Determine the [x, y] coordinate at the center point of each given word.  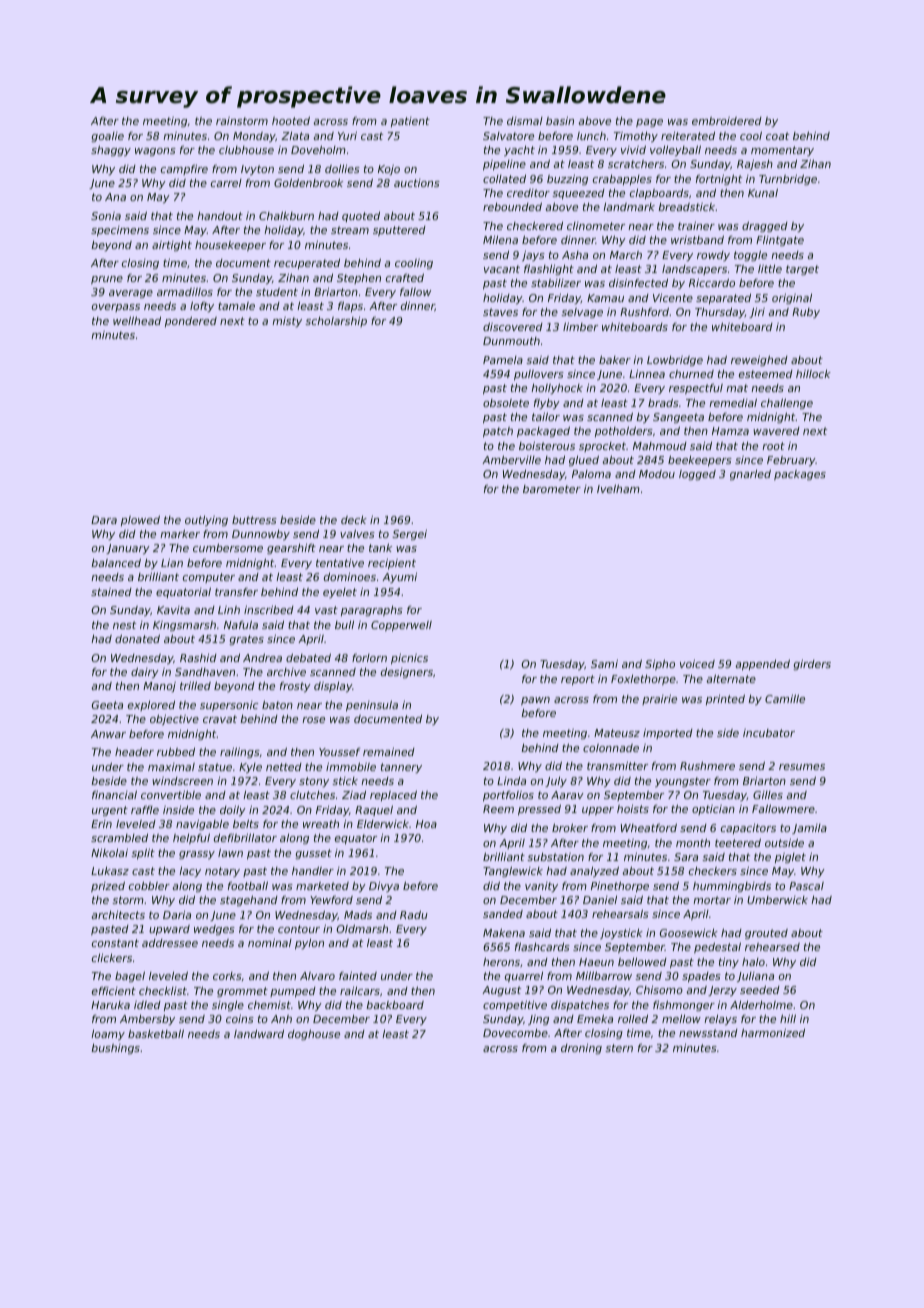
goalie [107, 137]
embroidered [727, 121]
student [277, 292]
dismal [525, 121]
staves [500, 312]
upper [598, 811]
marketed [322, 886]
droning [581, 1049]
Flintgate [780, 241]
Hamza [730, 431]
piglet [790, 858]
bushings [115, 1049]
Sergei [409, 534]
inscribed [269, 609]
